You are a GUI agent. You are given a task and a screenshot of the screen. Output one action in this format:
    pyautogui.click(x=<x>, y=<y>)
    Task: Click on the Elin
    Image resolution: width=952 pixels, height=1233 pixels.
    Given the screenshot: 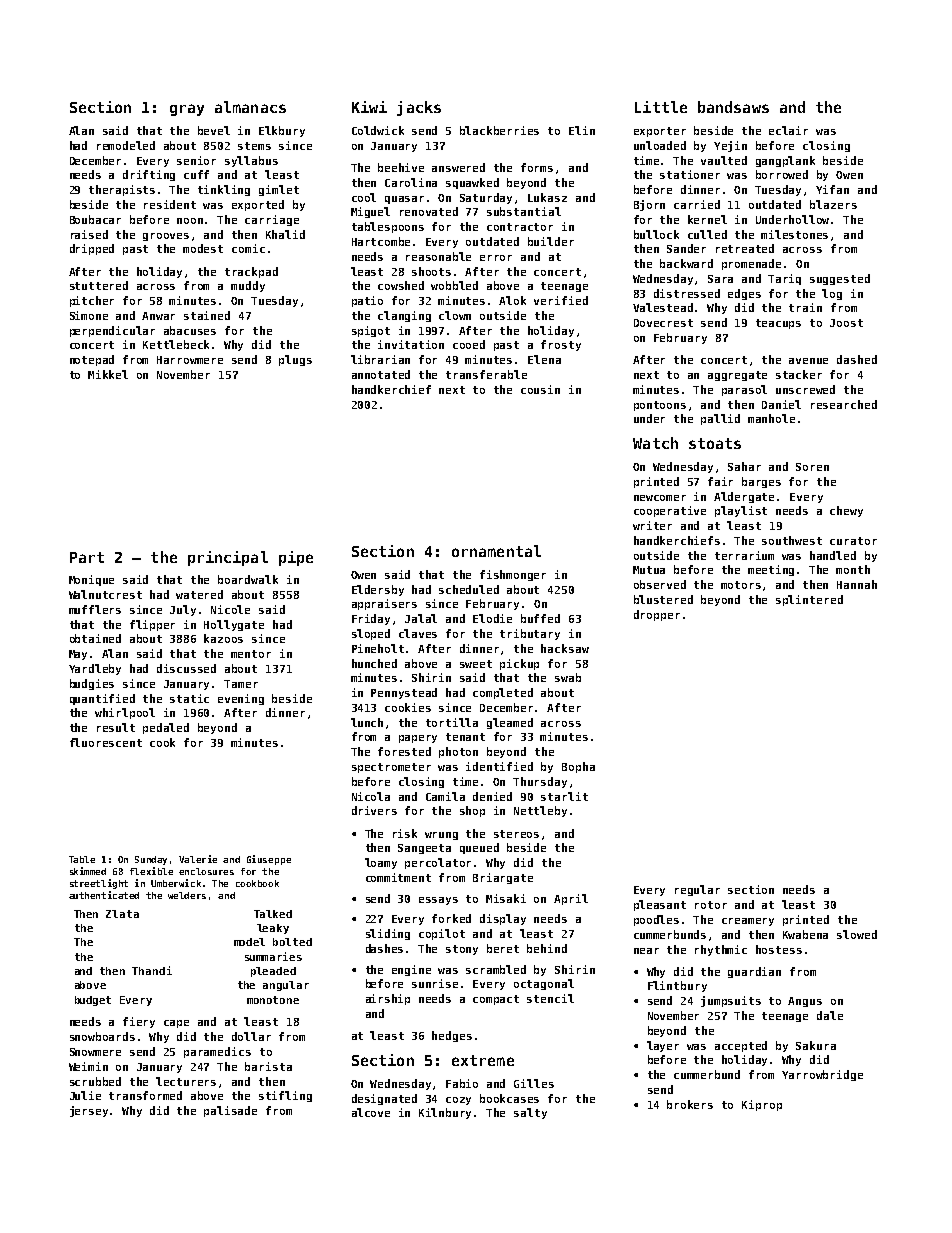 What is the action you would take?
    pyautogui.click(x=582, y=130)
